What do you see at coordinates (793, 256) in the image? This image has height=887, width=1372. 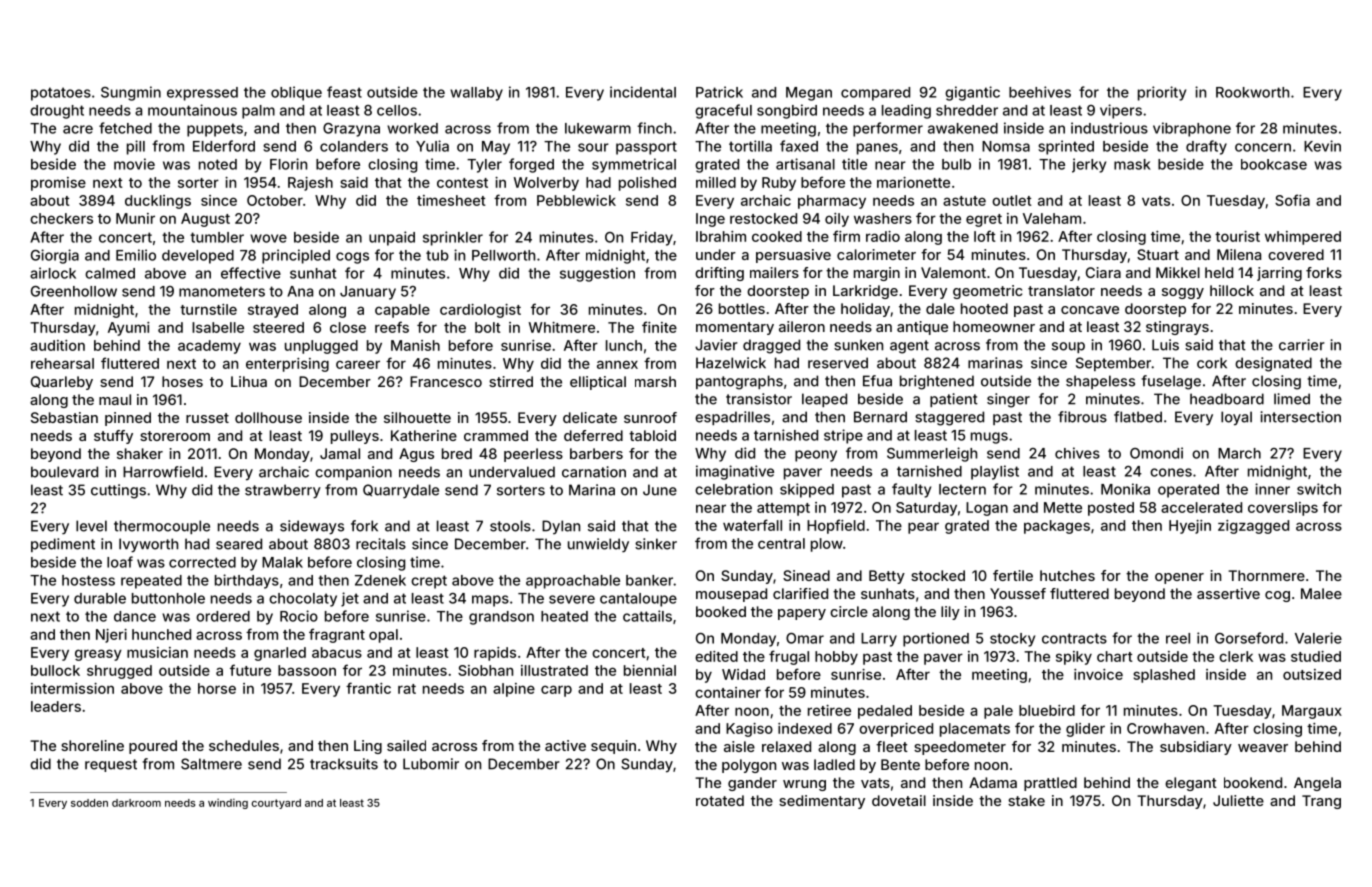 I see `persuasive` at bounding box center [793, 256].
